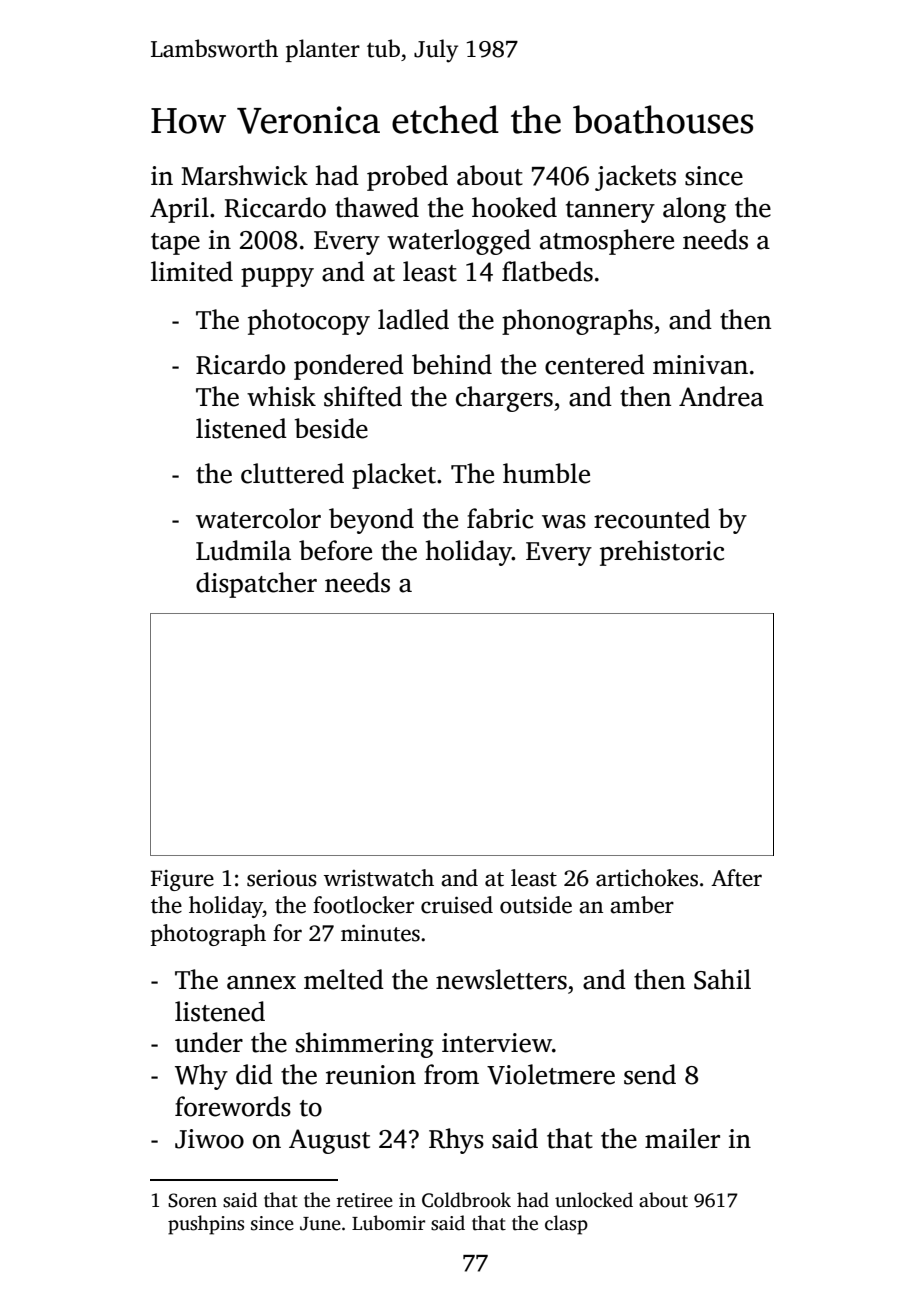 This screenshot has width=924, height=1311. Describe the element at coordinates (536, 905) in the screenshot. I see `outside` at that location.
